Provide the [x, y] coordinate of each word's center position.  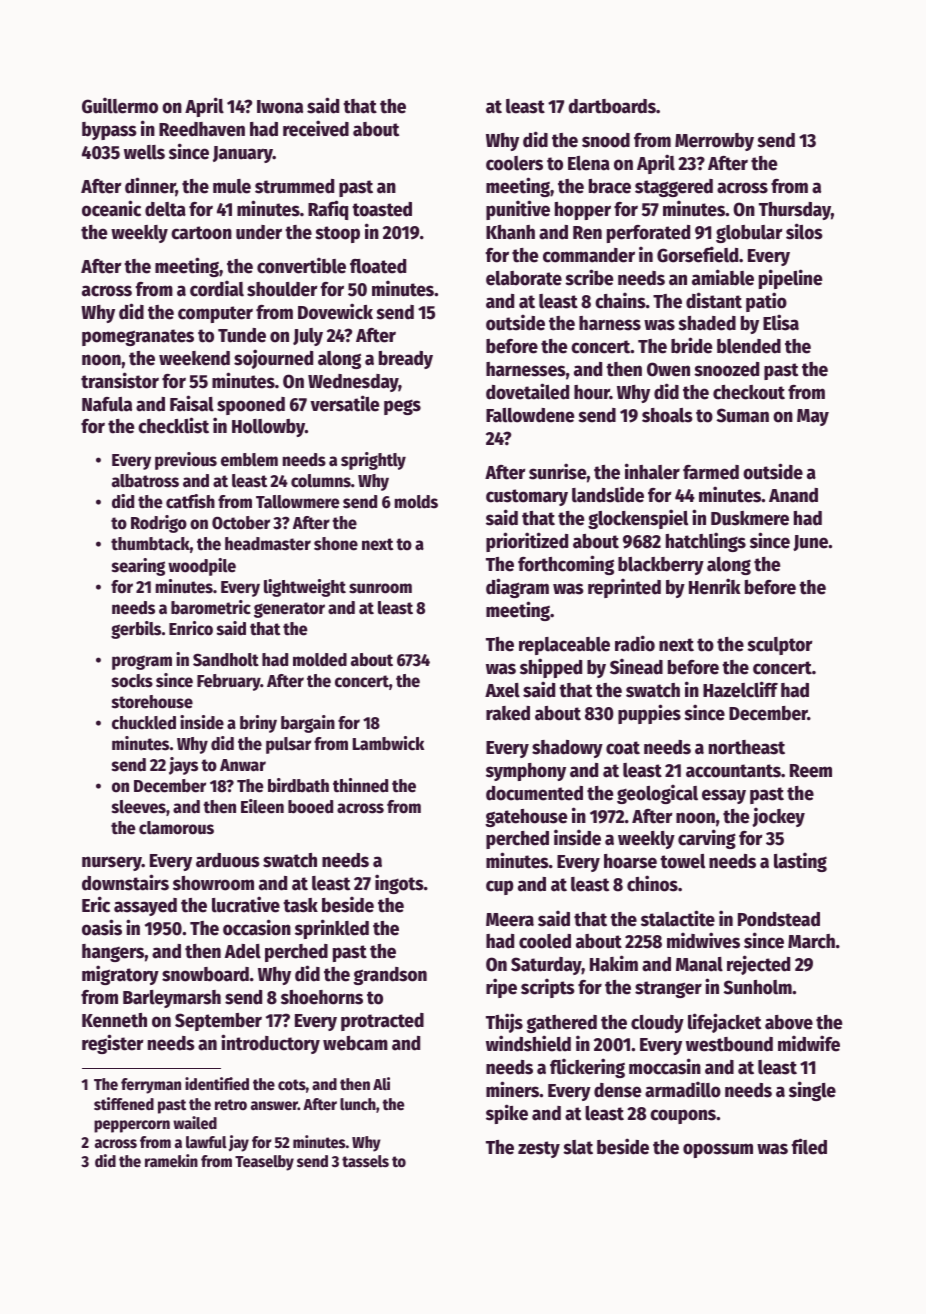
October [241, 523]
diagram [517, 588]
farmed [711, 472]
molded [320, 660]
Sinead [636, 666]
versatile [344, 403]
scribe [589, 277]
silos [804, 231]
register [113, 1044]
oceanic [111, 208]
